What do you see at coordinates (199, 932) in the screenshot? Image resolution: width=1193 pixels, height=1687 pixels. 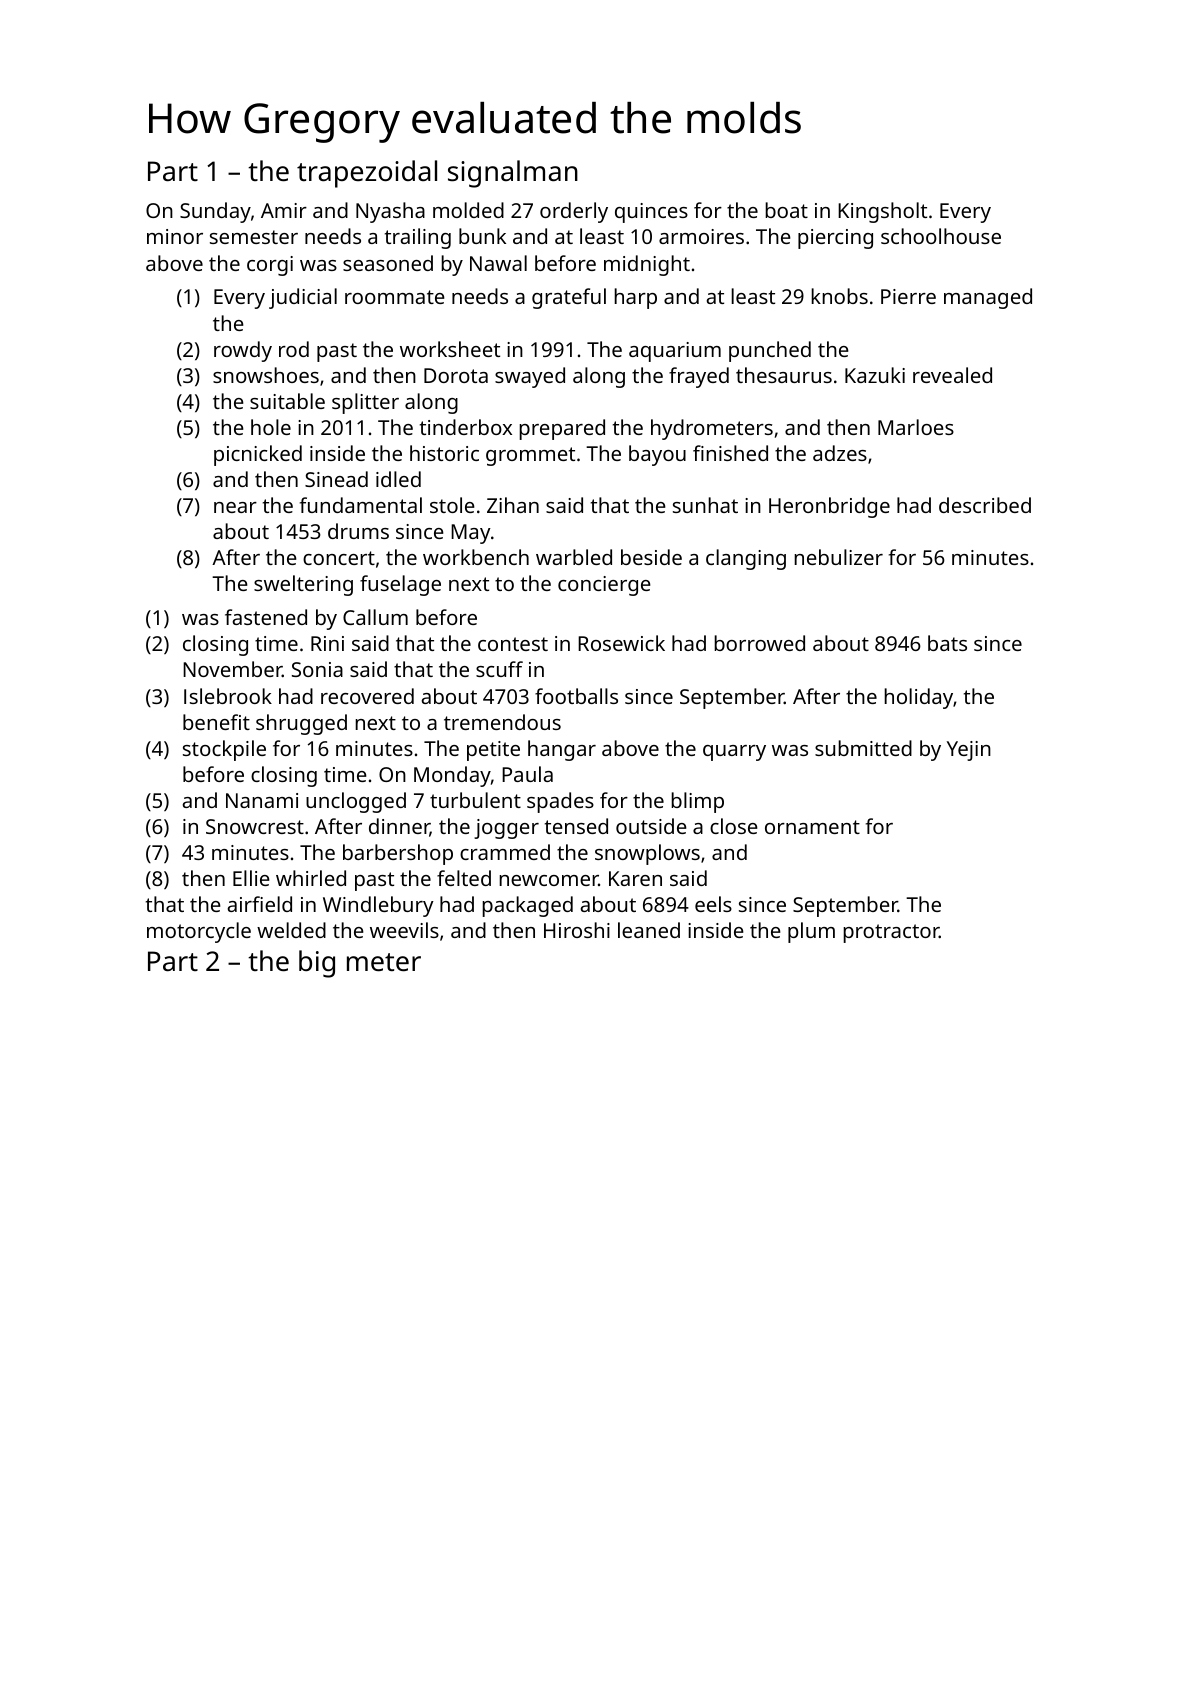 I see `motorcycle` at bounding box center [199, 932].
